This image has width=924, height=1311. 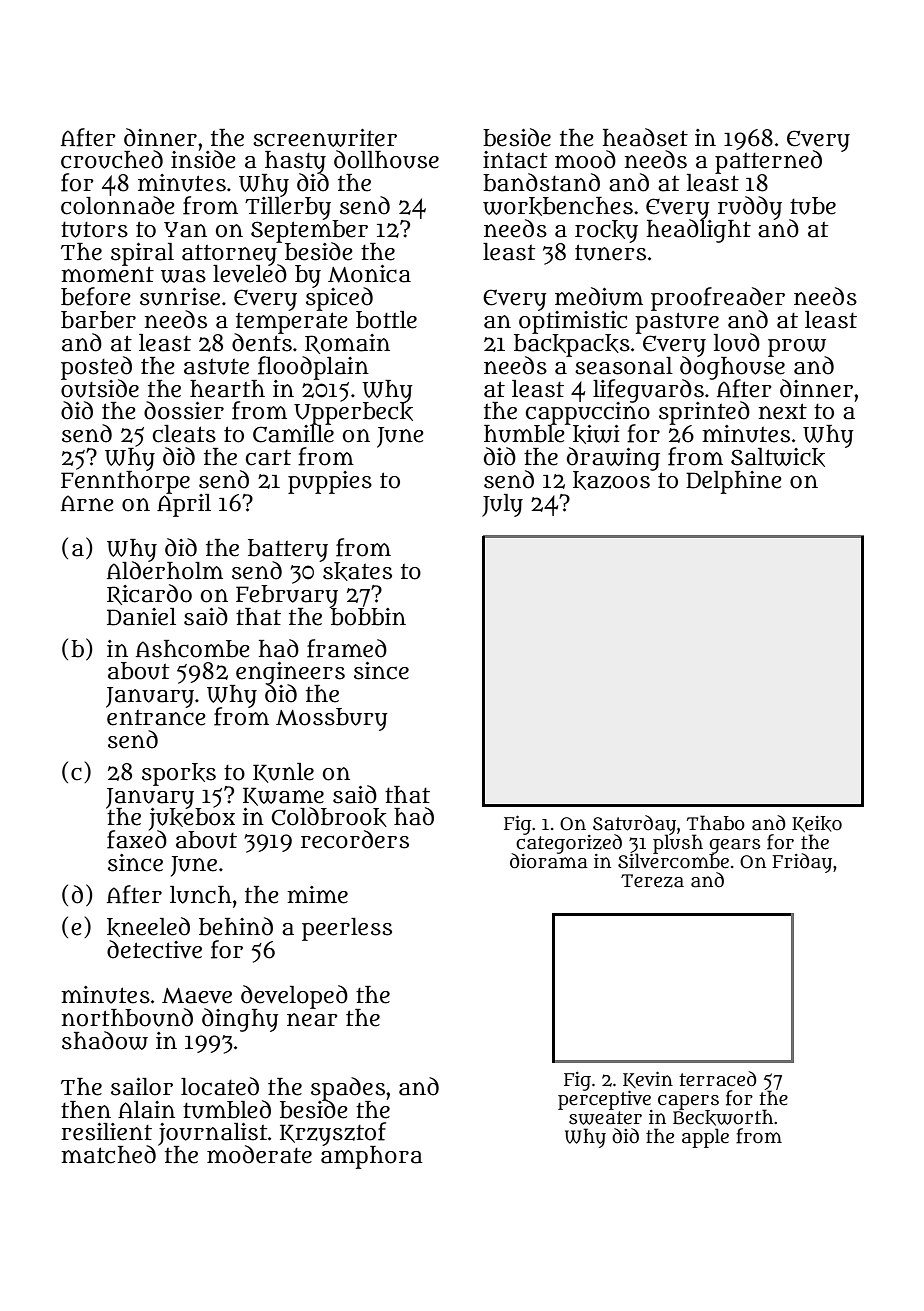 What do you see at coordinates (515, 160) in the image?
I see `intact` at bounding box center [515, 160].
